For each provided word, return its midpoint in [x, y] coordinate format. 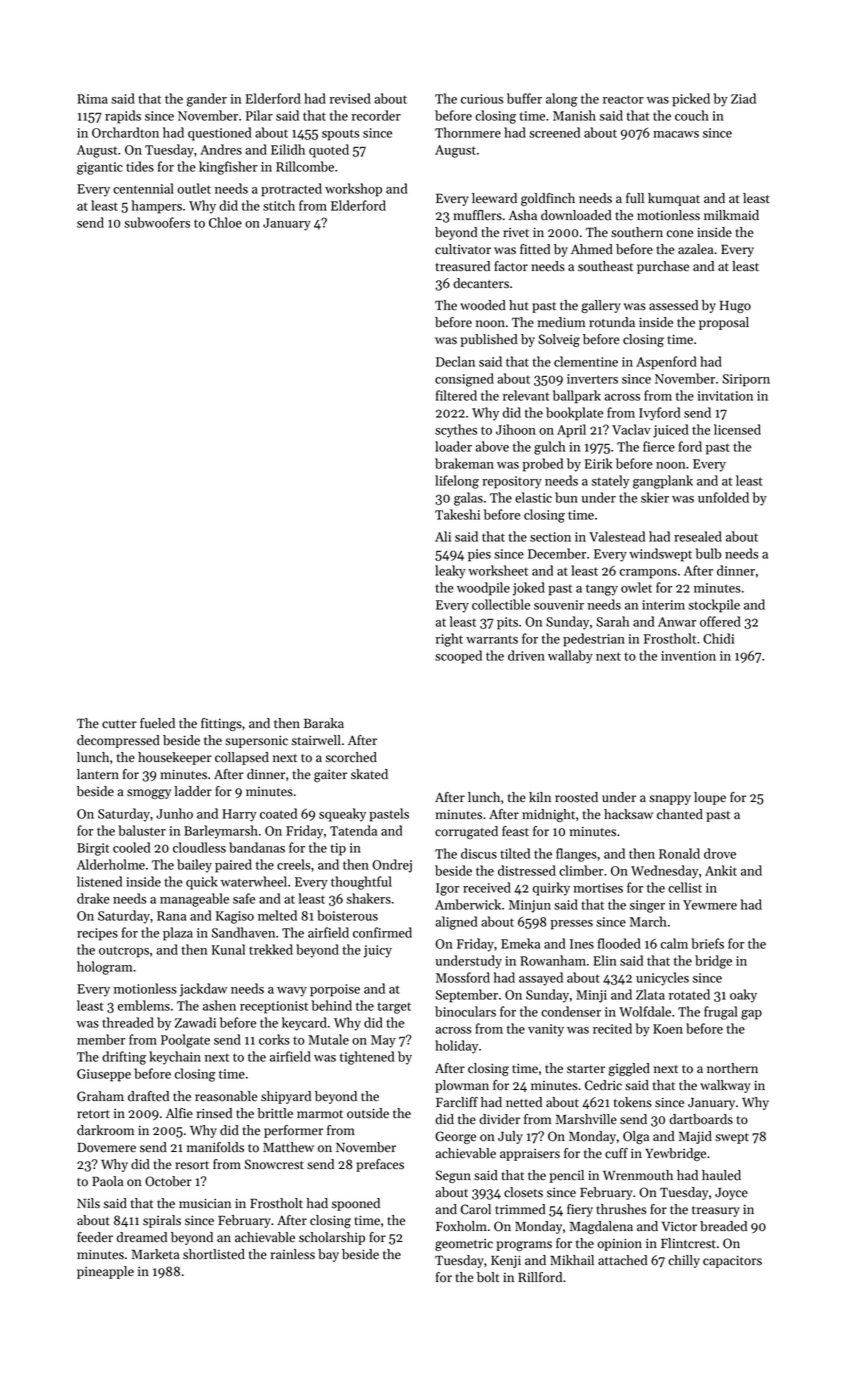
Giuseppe [104, 1075]
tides [140, 166]
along [562, 100]
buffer [524, 98]
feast [515, 831]
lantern [98, 774]
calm [674, 943]
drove [720, 853]
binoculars [465, 1011]
